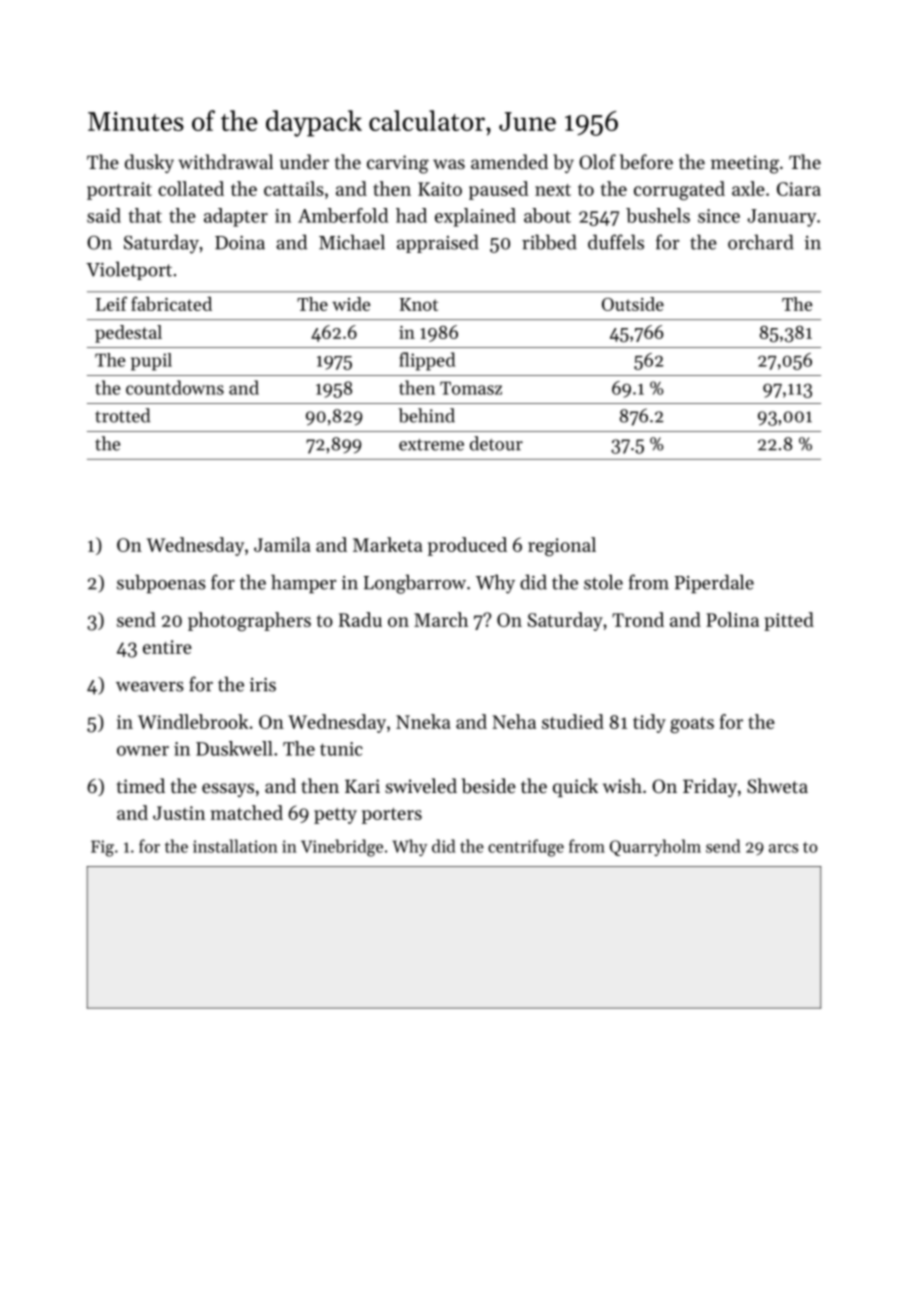 Image resolution: width=908 pixels, height=1316 pixels. What do you see at coordinates (360, 619) in the screenshot?
I see `Radu` at bounding box center [360, 619].
